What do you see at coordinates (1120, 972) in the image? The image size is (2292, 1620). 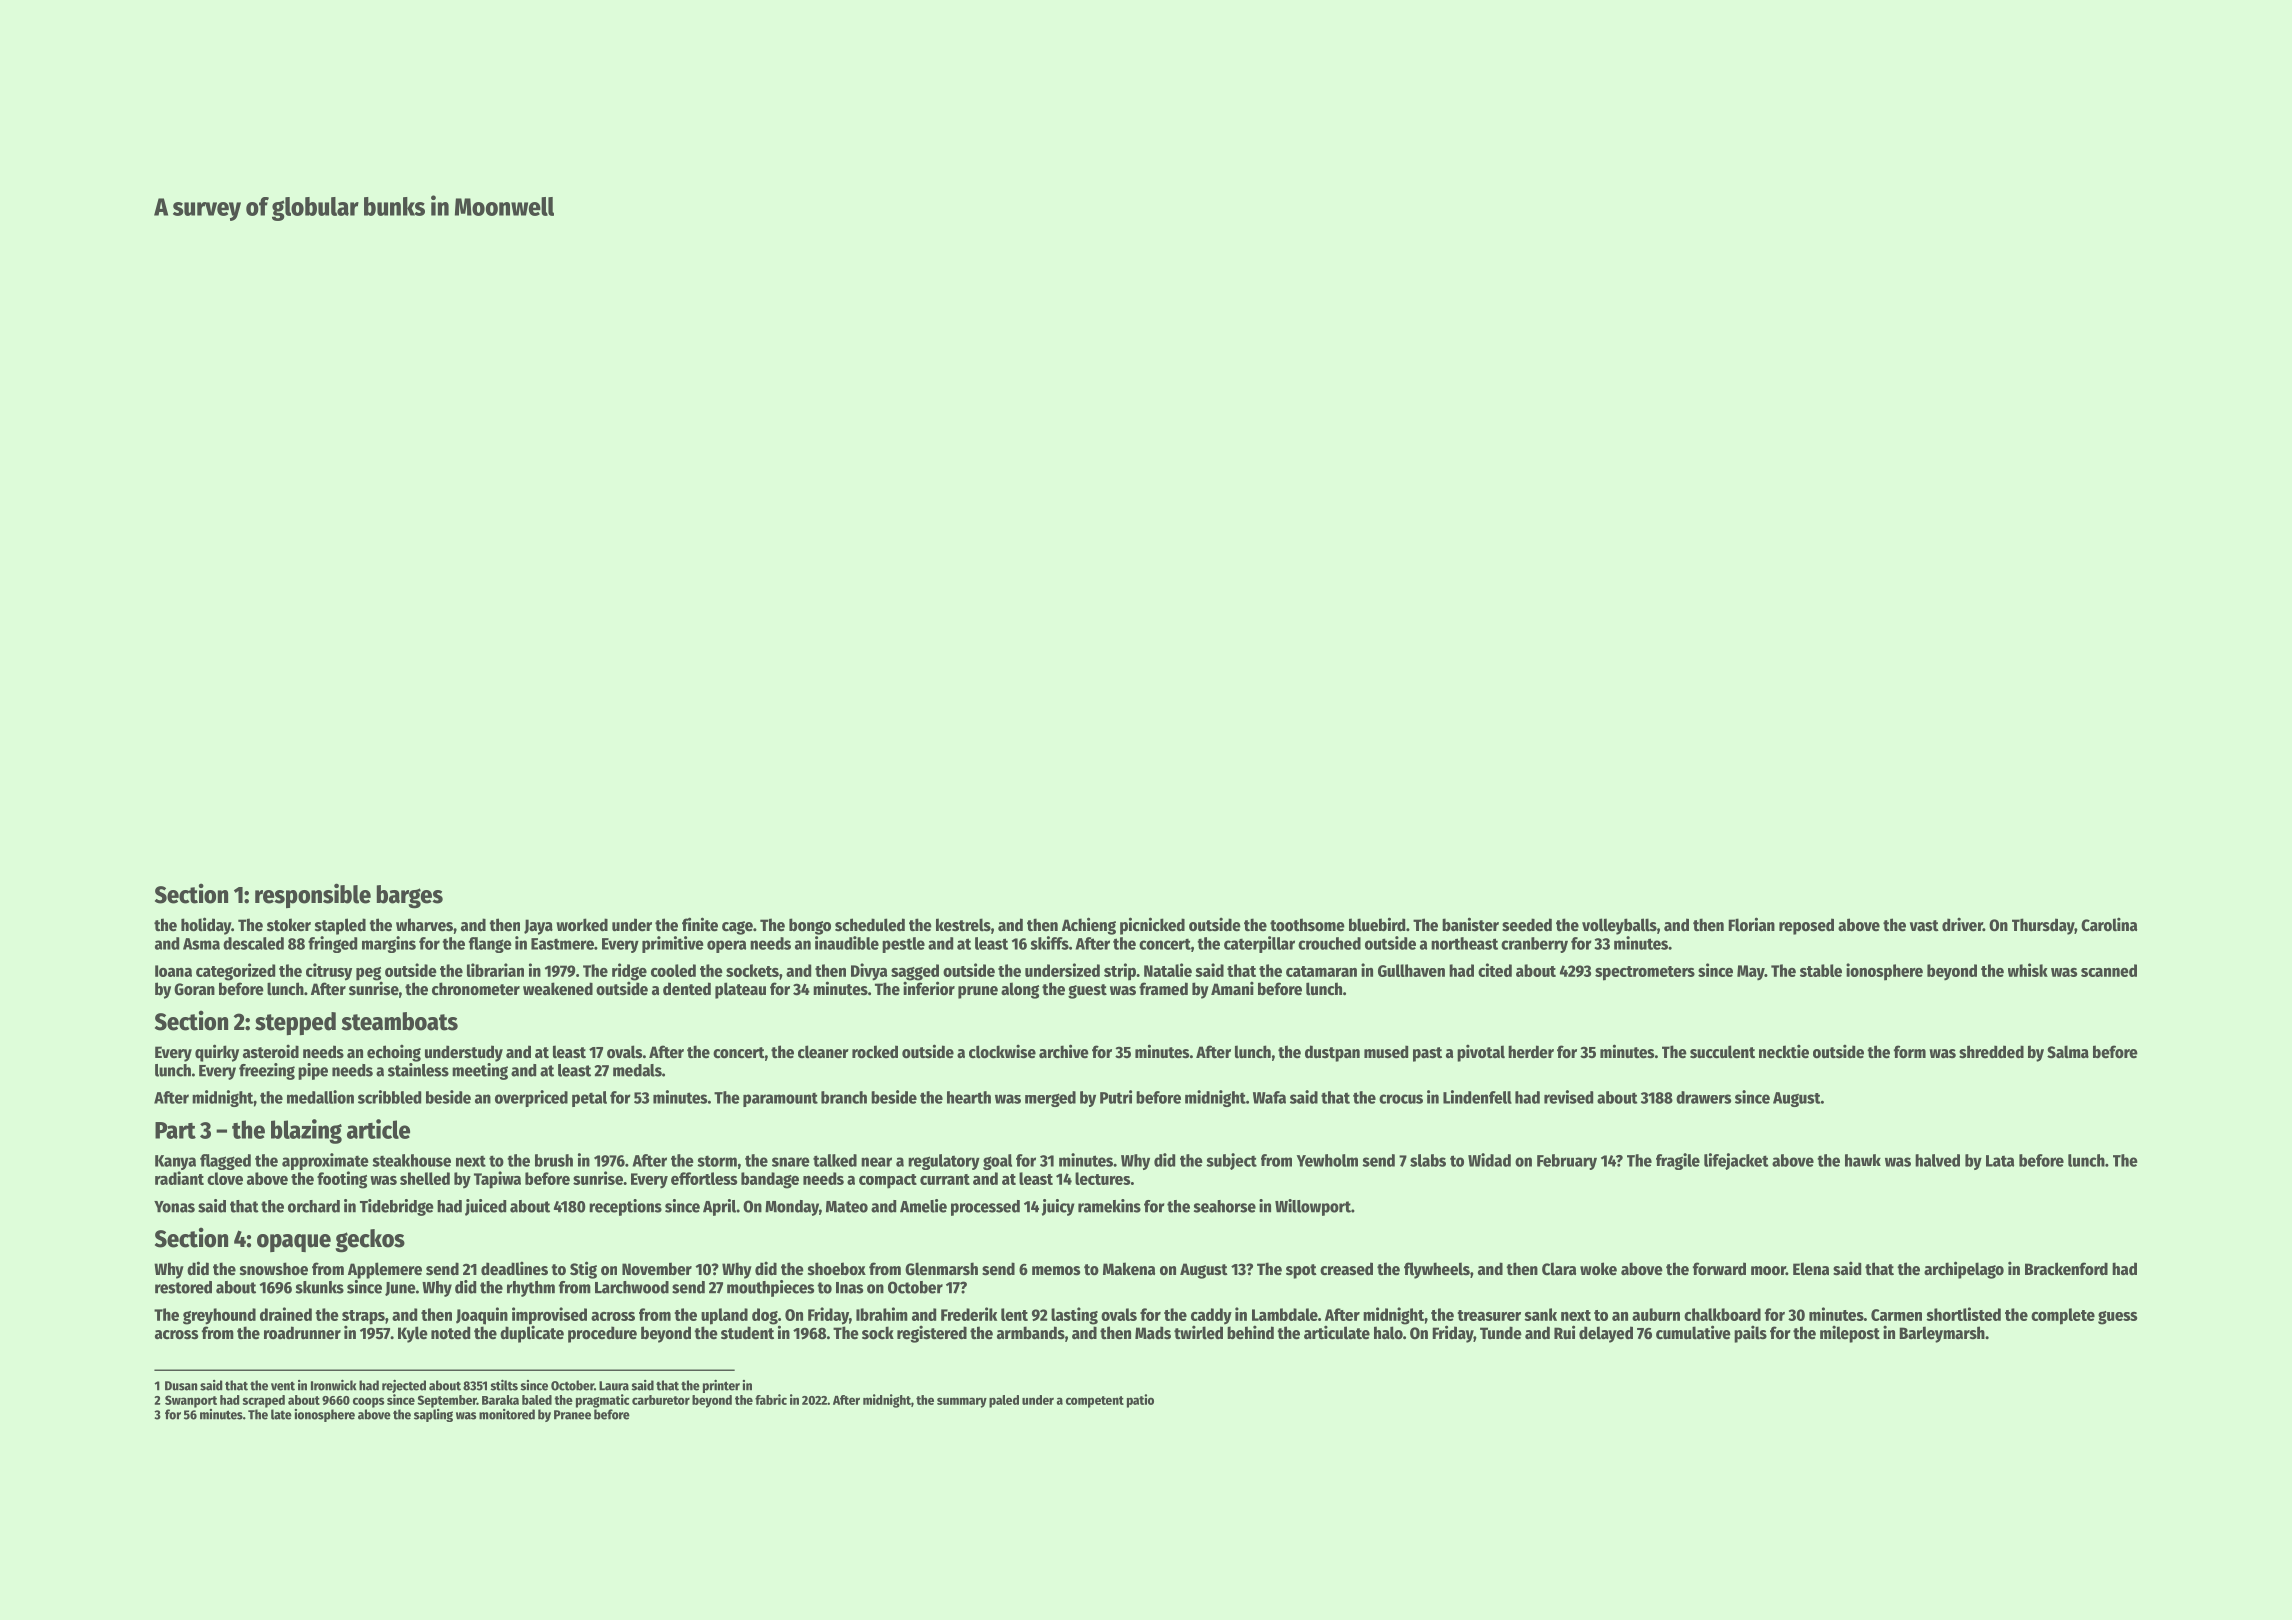 I see `strip` at bounding box center [1120, 972].
